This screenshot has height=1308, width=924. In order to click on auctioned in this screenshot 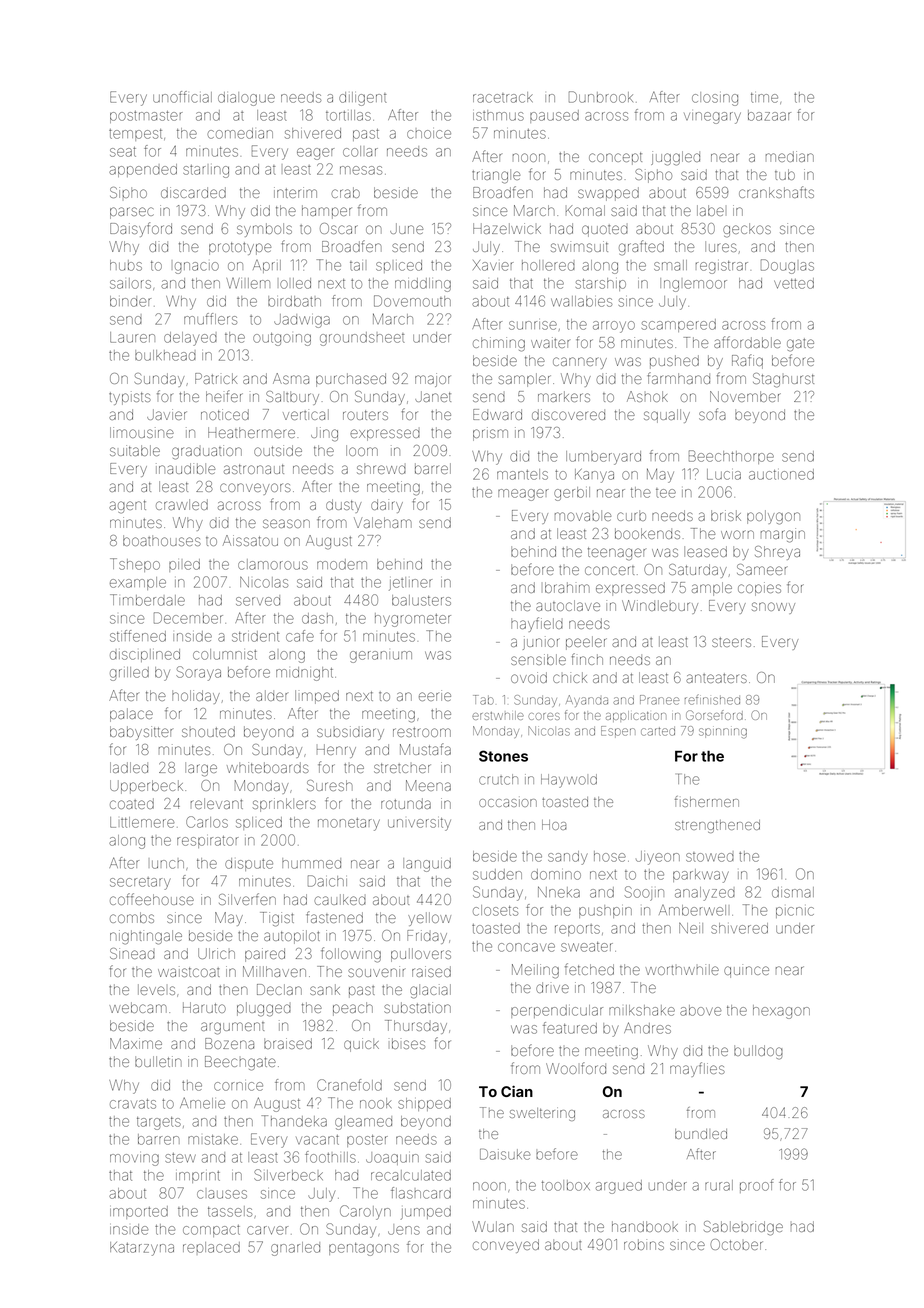, I will do `click(781, 474)`.
